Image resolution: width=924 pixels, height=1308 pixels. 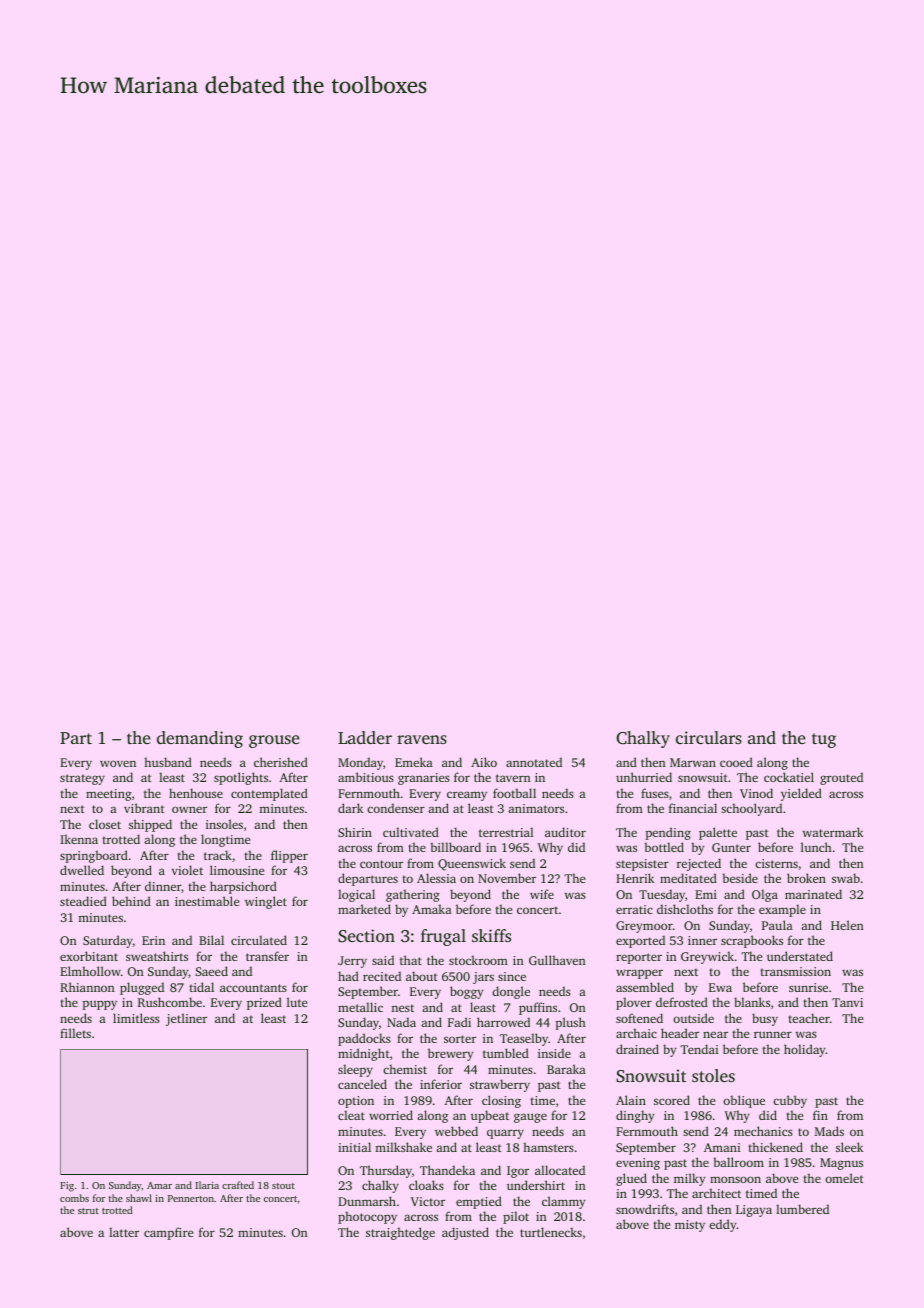 What do you see at coordinates (436, 878) in the page?
I see `Alessia` at bounding box center [436, 878].
